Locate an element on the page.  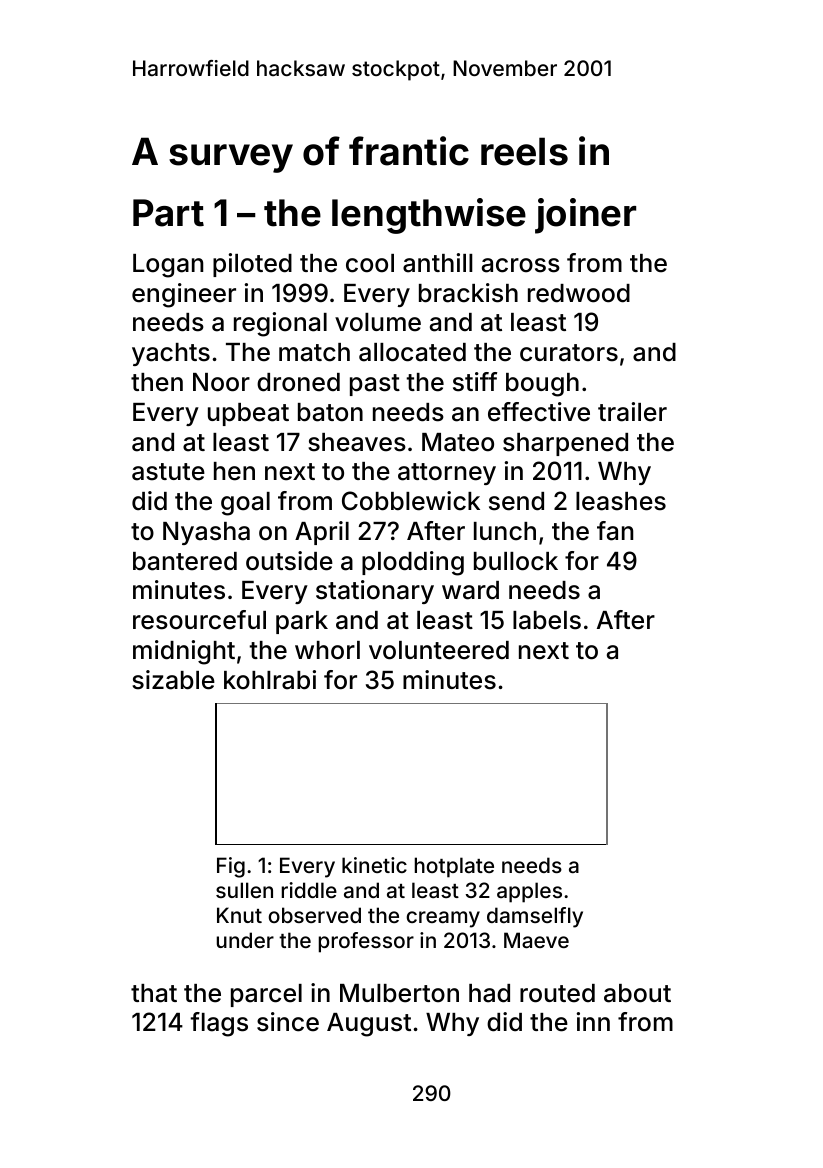
whorl is located at coordinates (327, 650).
